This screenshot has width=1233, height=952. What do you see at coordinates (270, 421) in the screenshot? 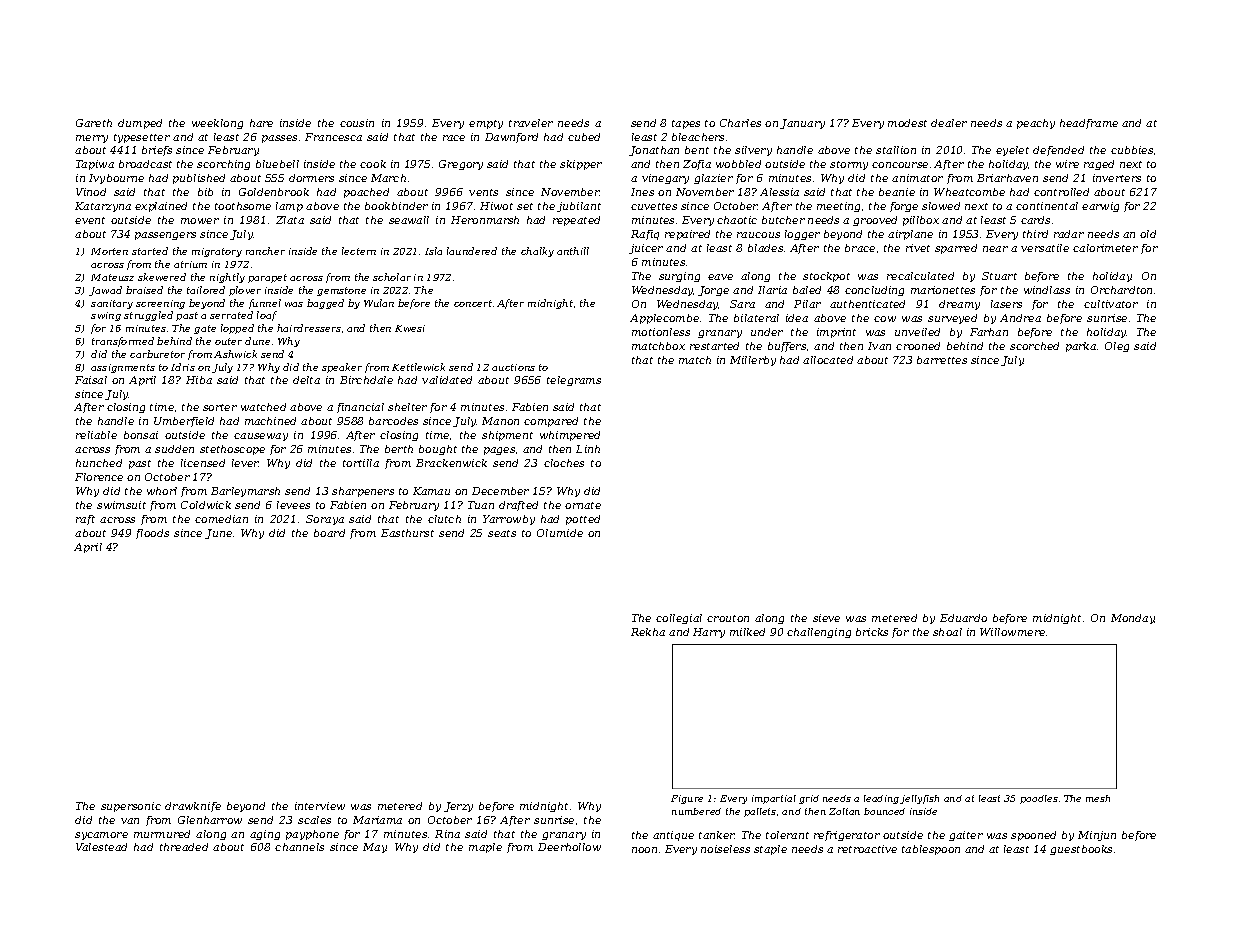
I see `machined` at bounding box center [270, 421].
